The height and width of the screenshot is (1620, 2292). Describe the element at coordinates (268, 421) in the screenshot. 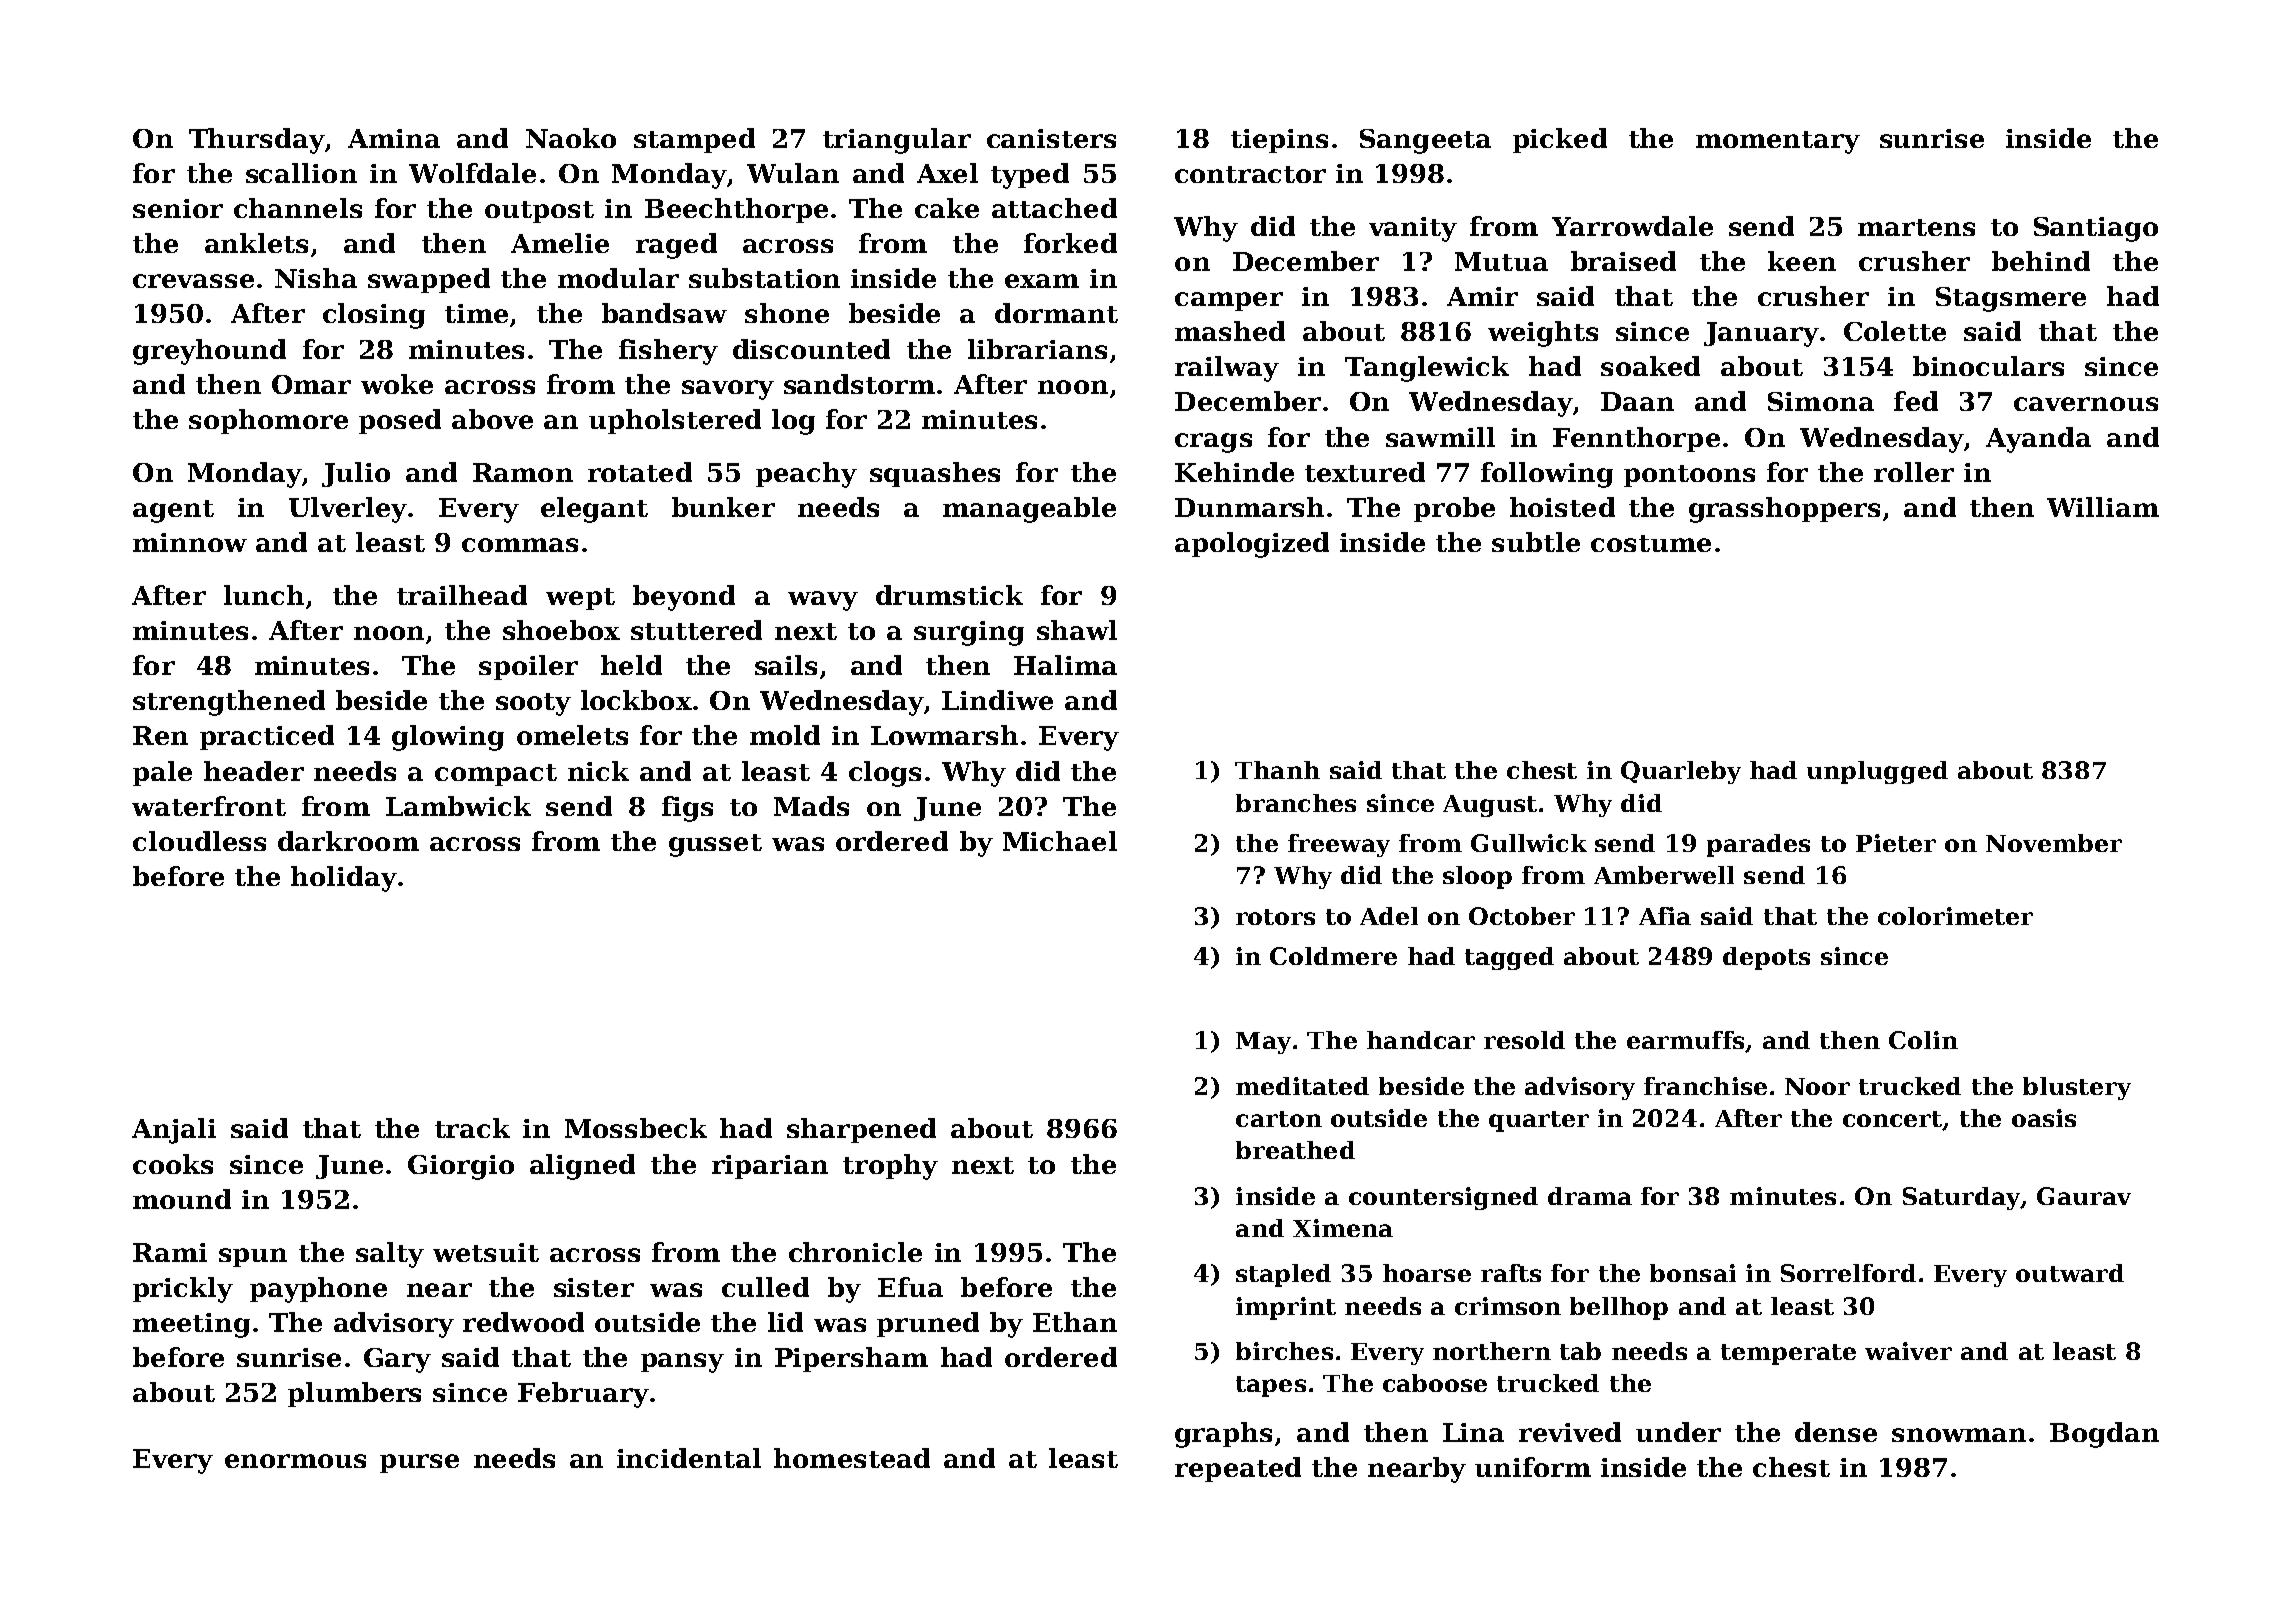

I see `sophomore` at that location.
